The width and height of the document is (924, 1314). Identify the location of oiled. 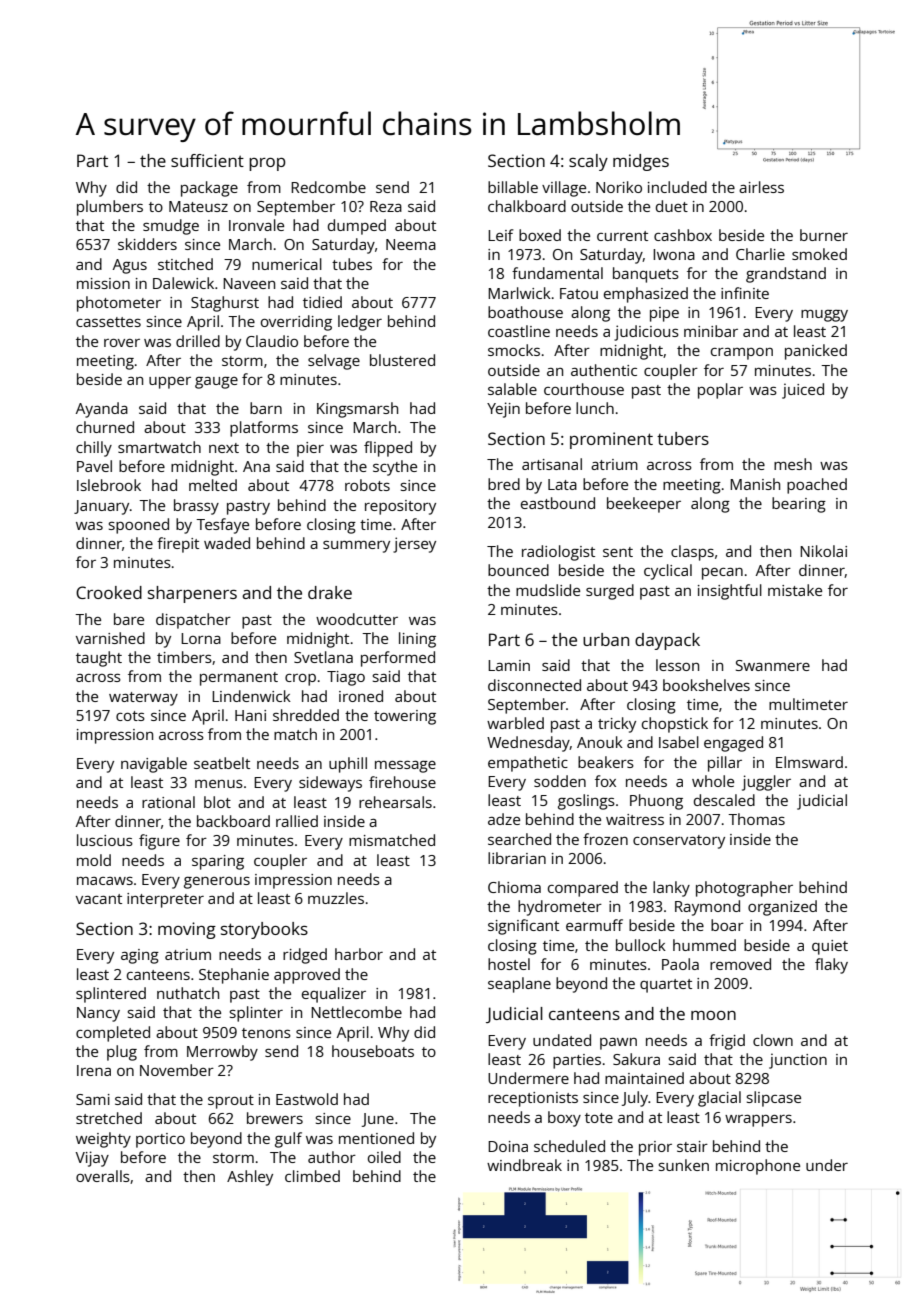
(384, 1157).
